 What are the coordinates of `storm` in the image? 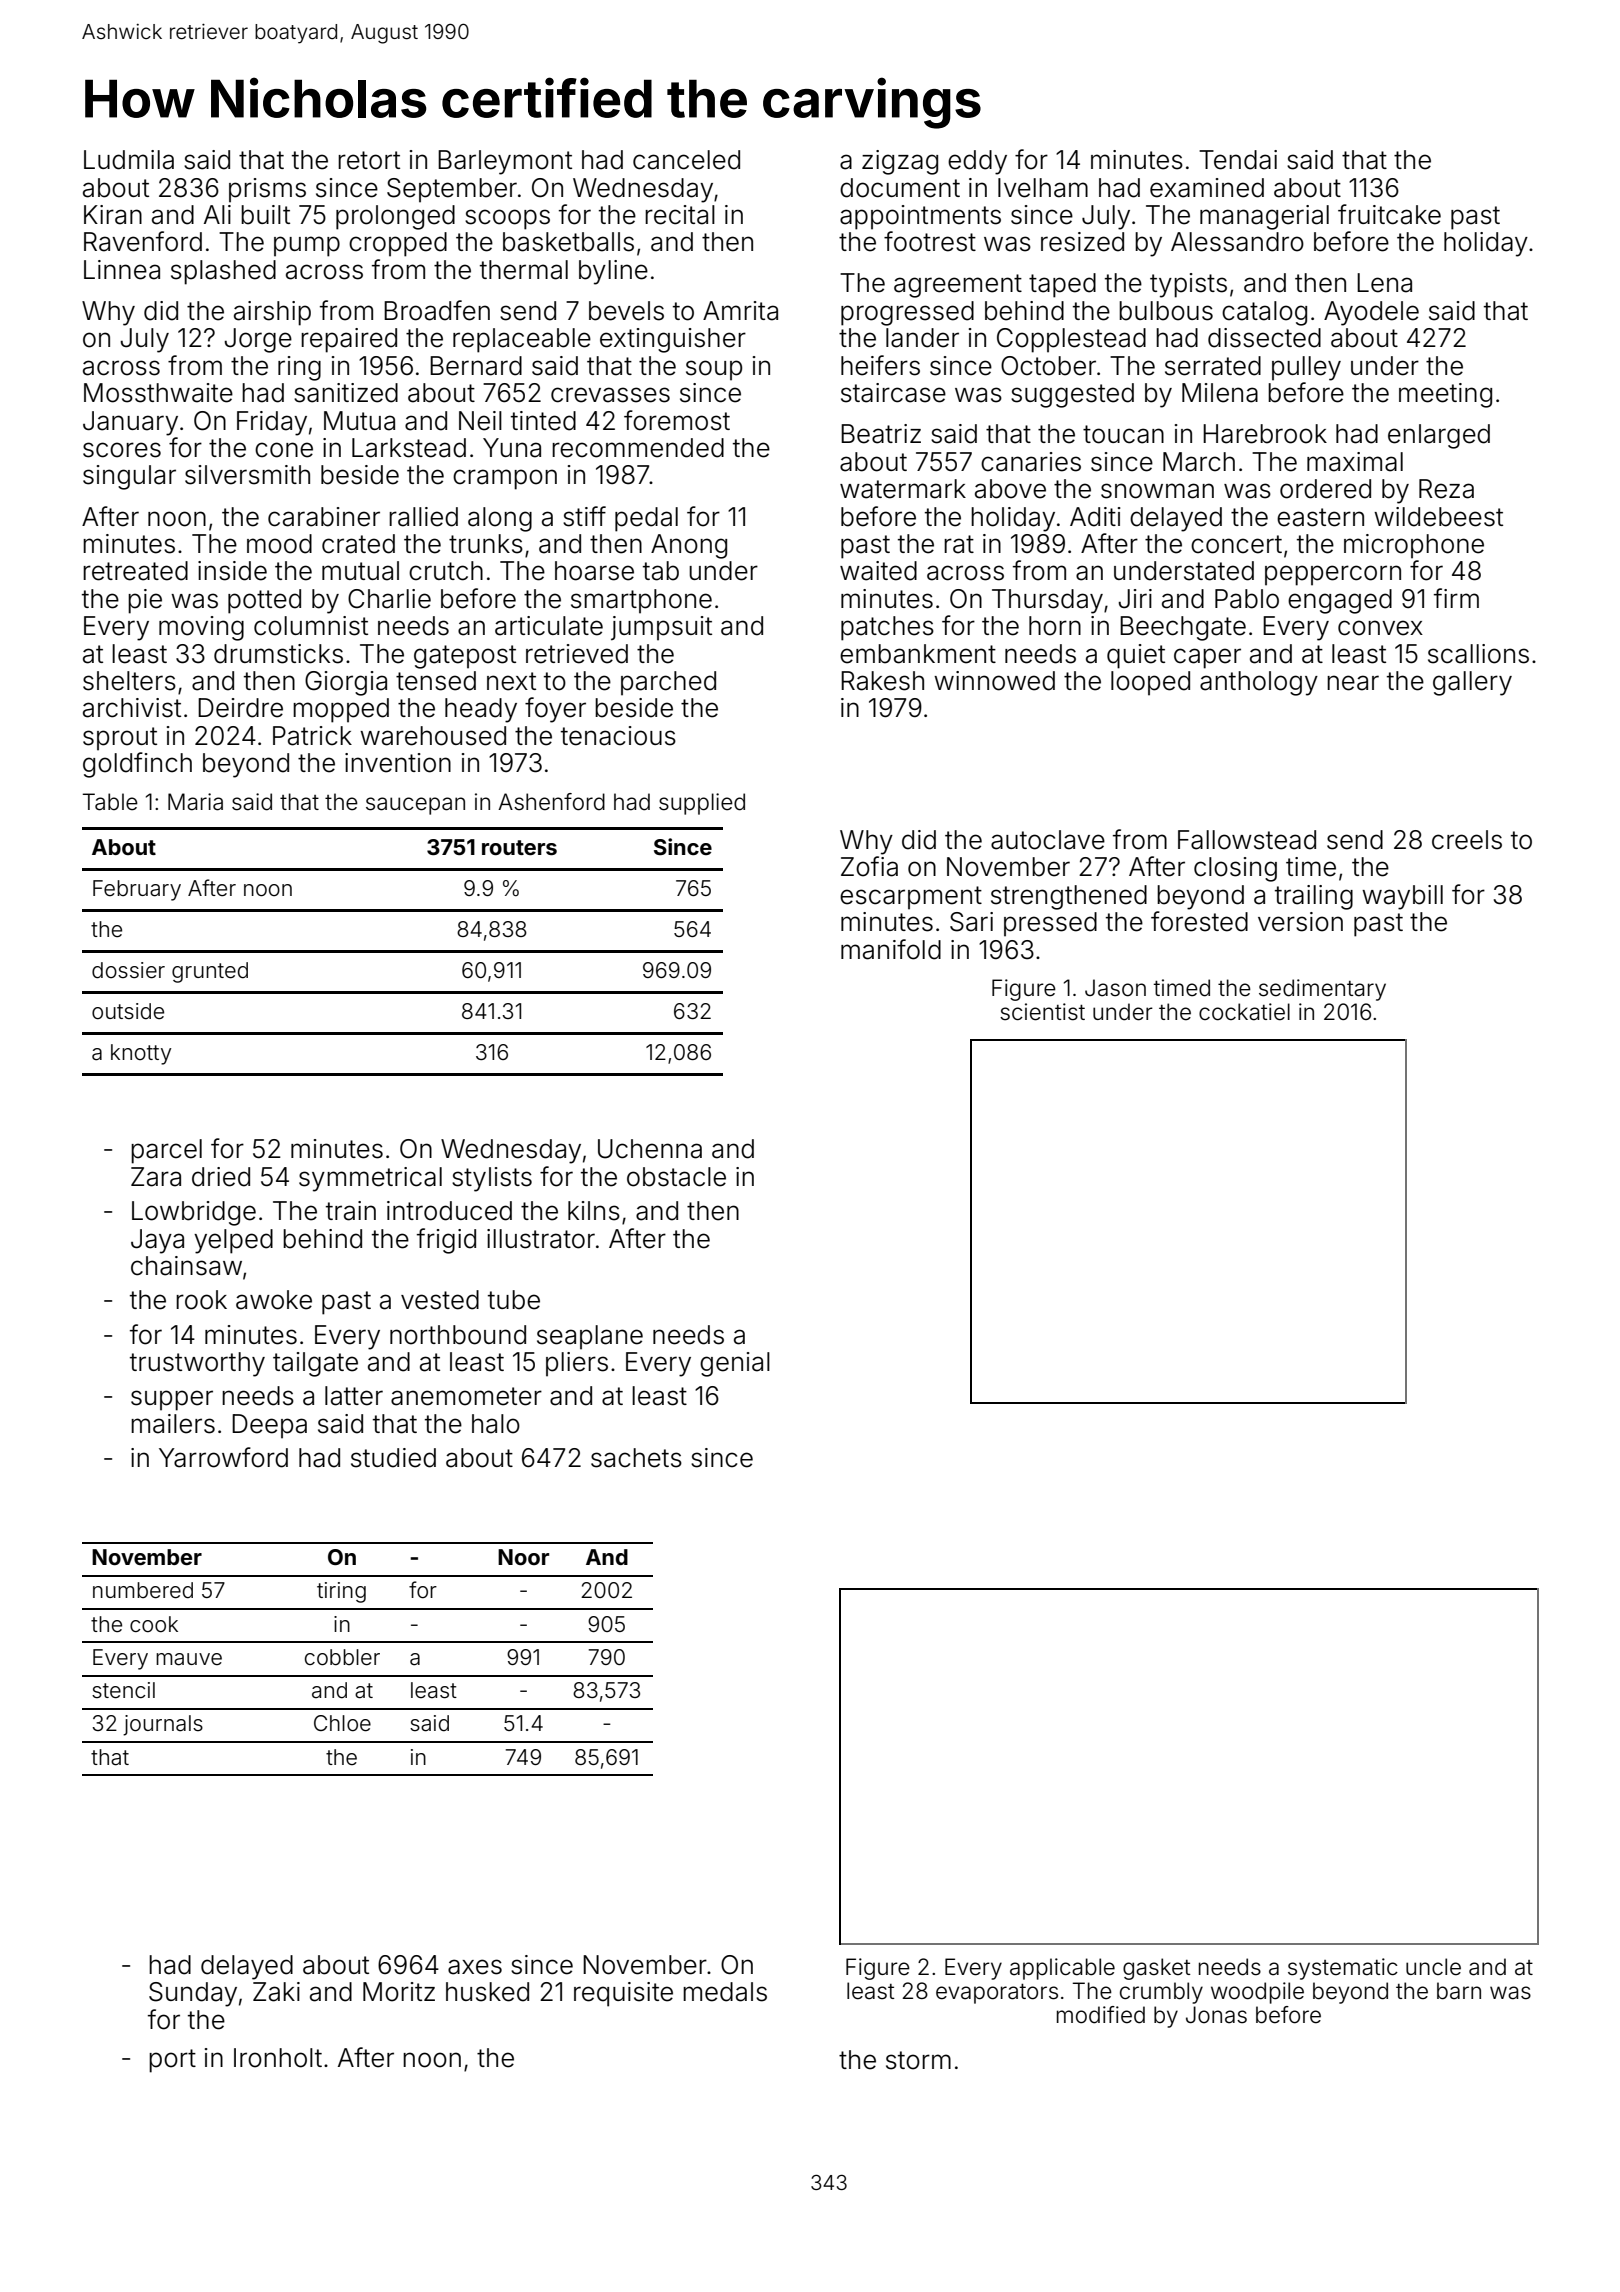 It's located at (918, 2060).
